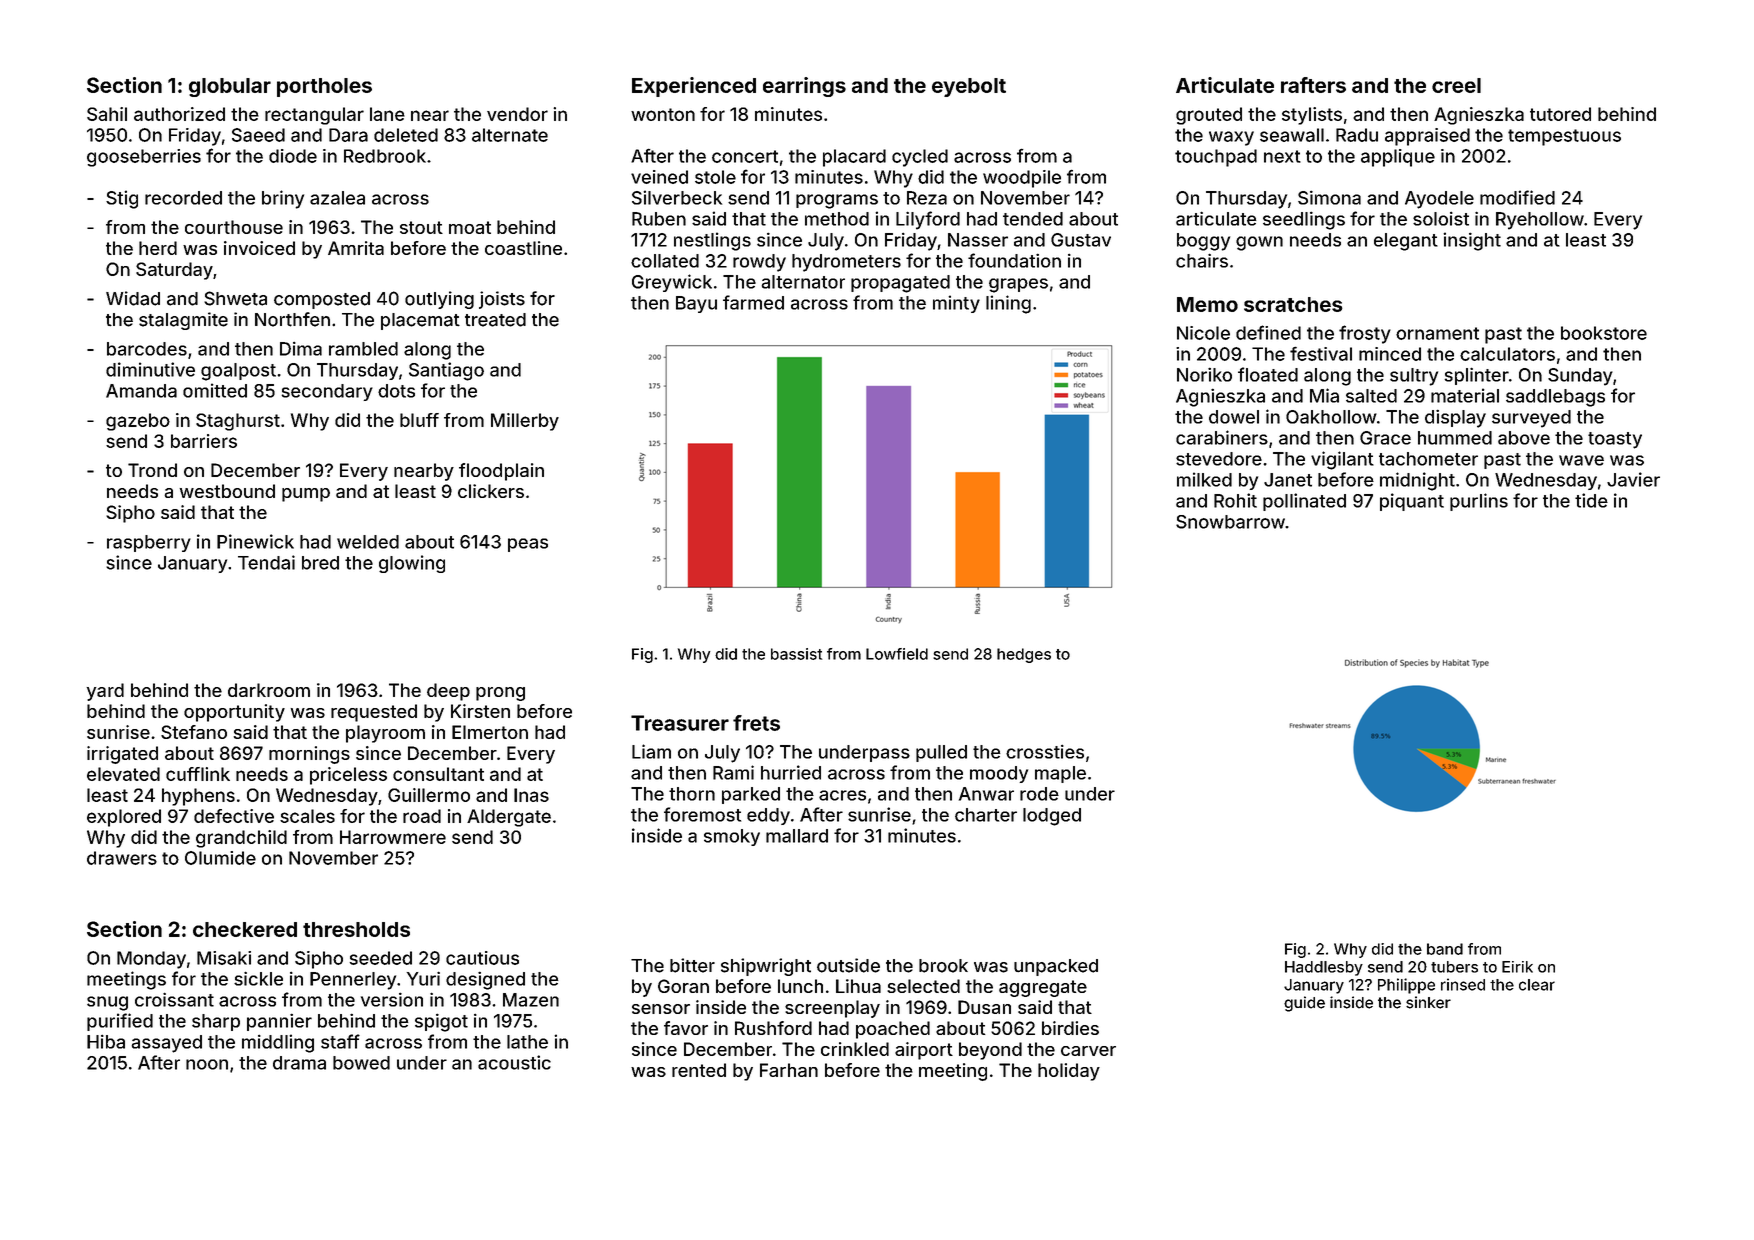 Image resolution: width=1754 pixels, height=1240 pixels. I want to click on maple, so click(1060, 774).
